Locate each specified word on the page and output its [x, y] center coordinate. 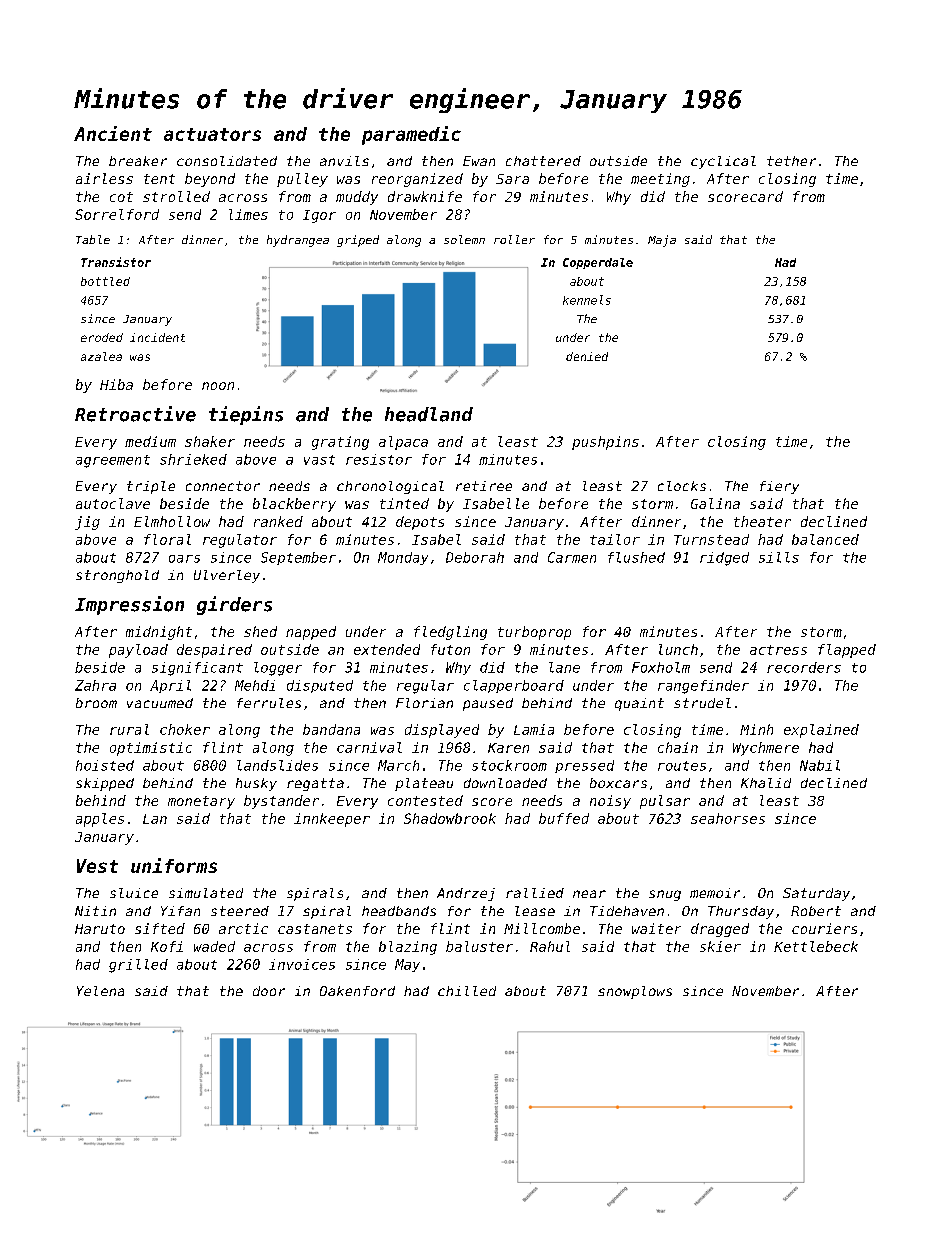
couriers [824, 928]
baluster [479, 946]
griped [358, 241]
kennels [587, 300]
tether [791, 161]
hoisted [105, 765]
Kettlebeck [816, 946]
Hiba [116, 384]
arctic [243, 928]
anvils [344, 161]
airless [104, 178]
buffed [564, 818]
